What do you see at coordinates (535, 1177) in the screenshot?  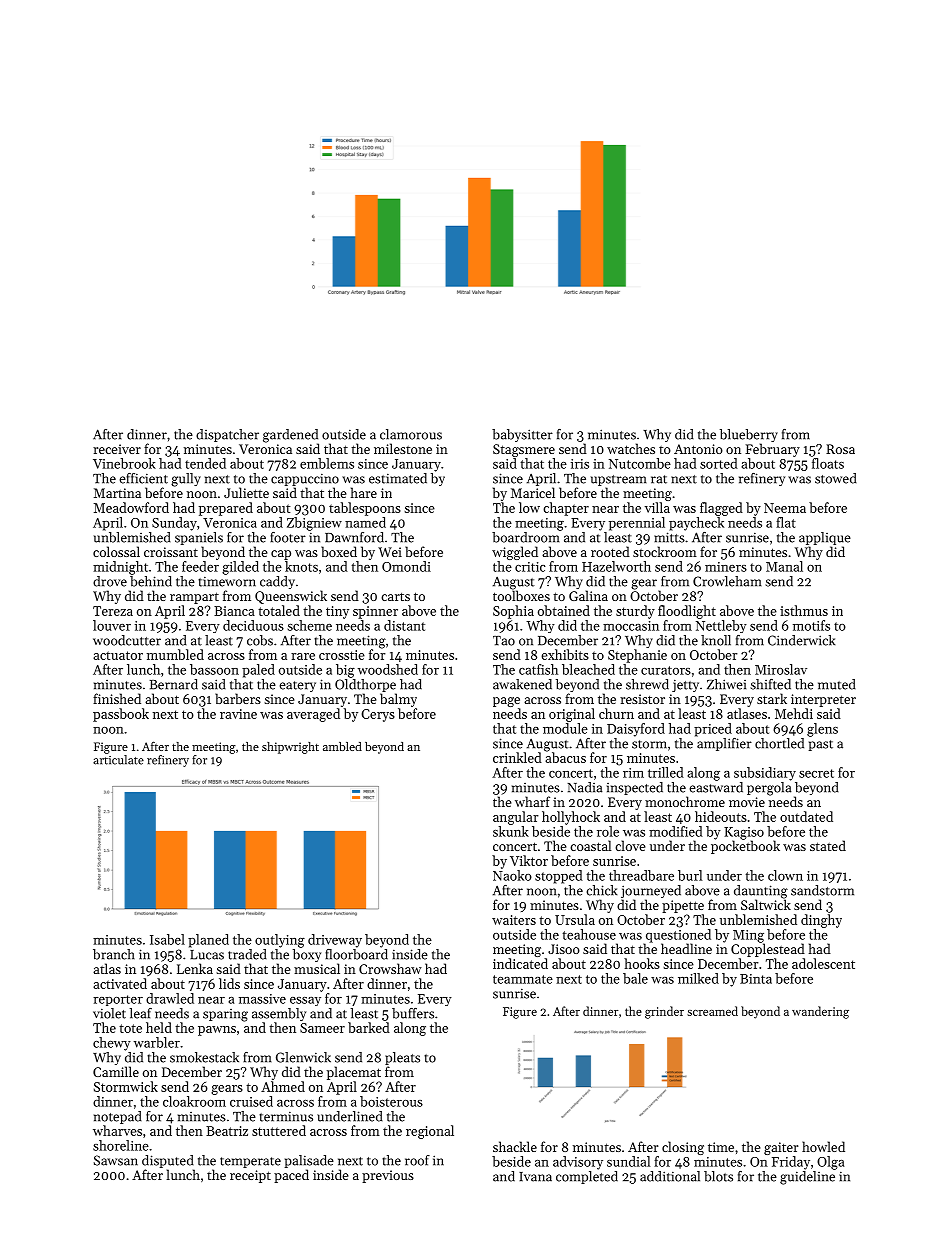 I see `Ivana` at bounding box center [535, 1177].
